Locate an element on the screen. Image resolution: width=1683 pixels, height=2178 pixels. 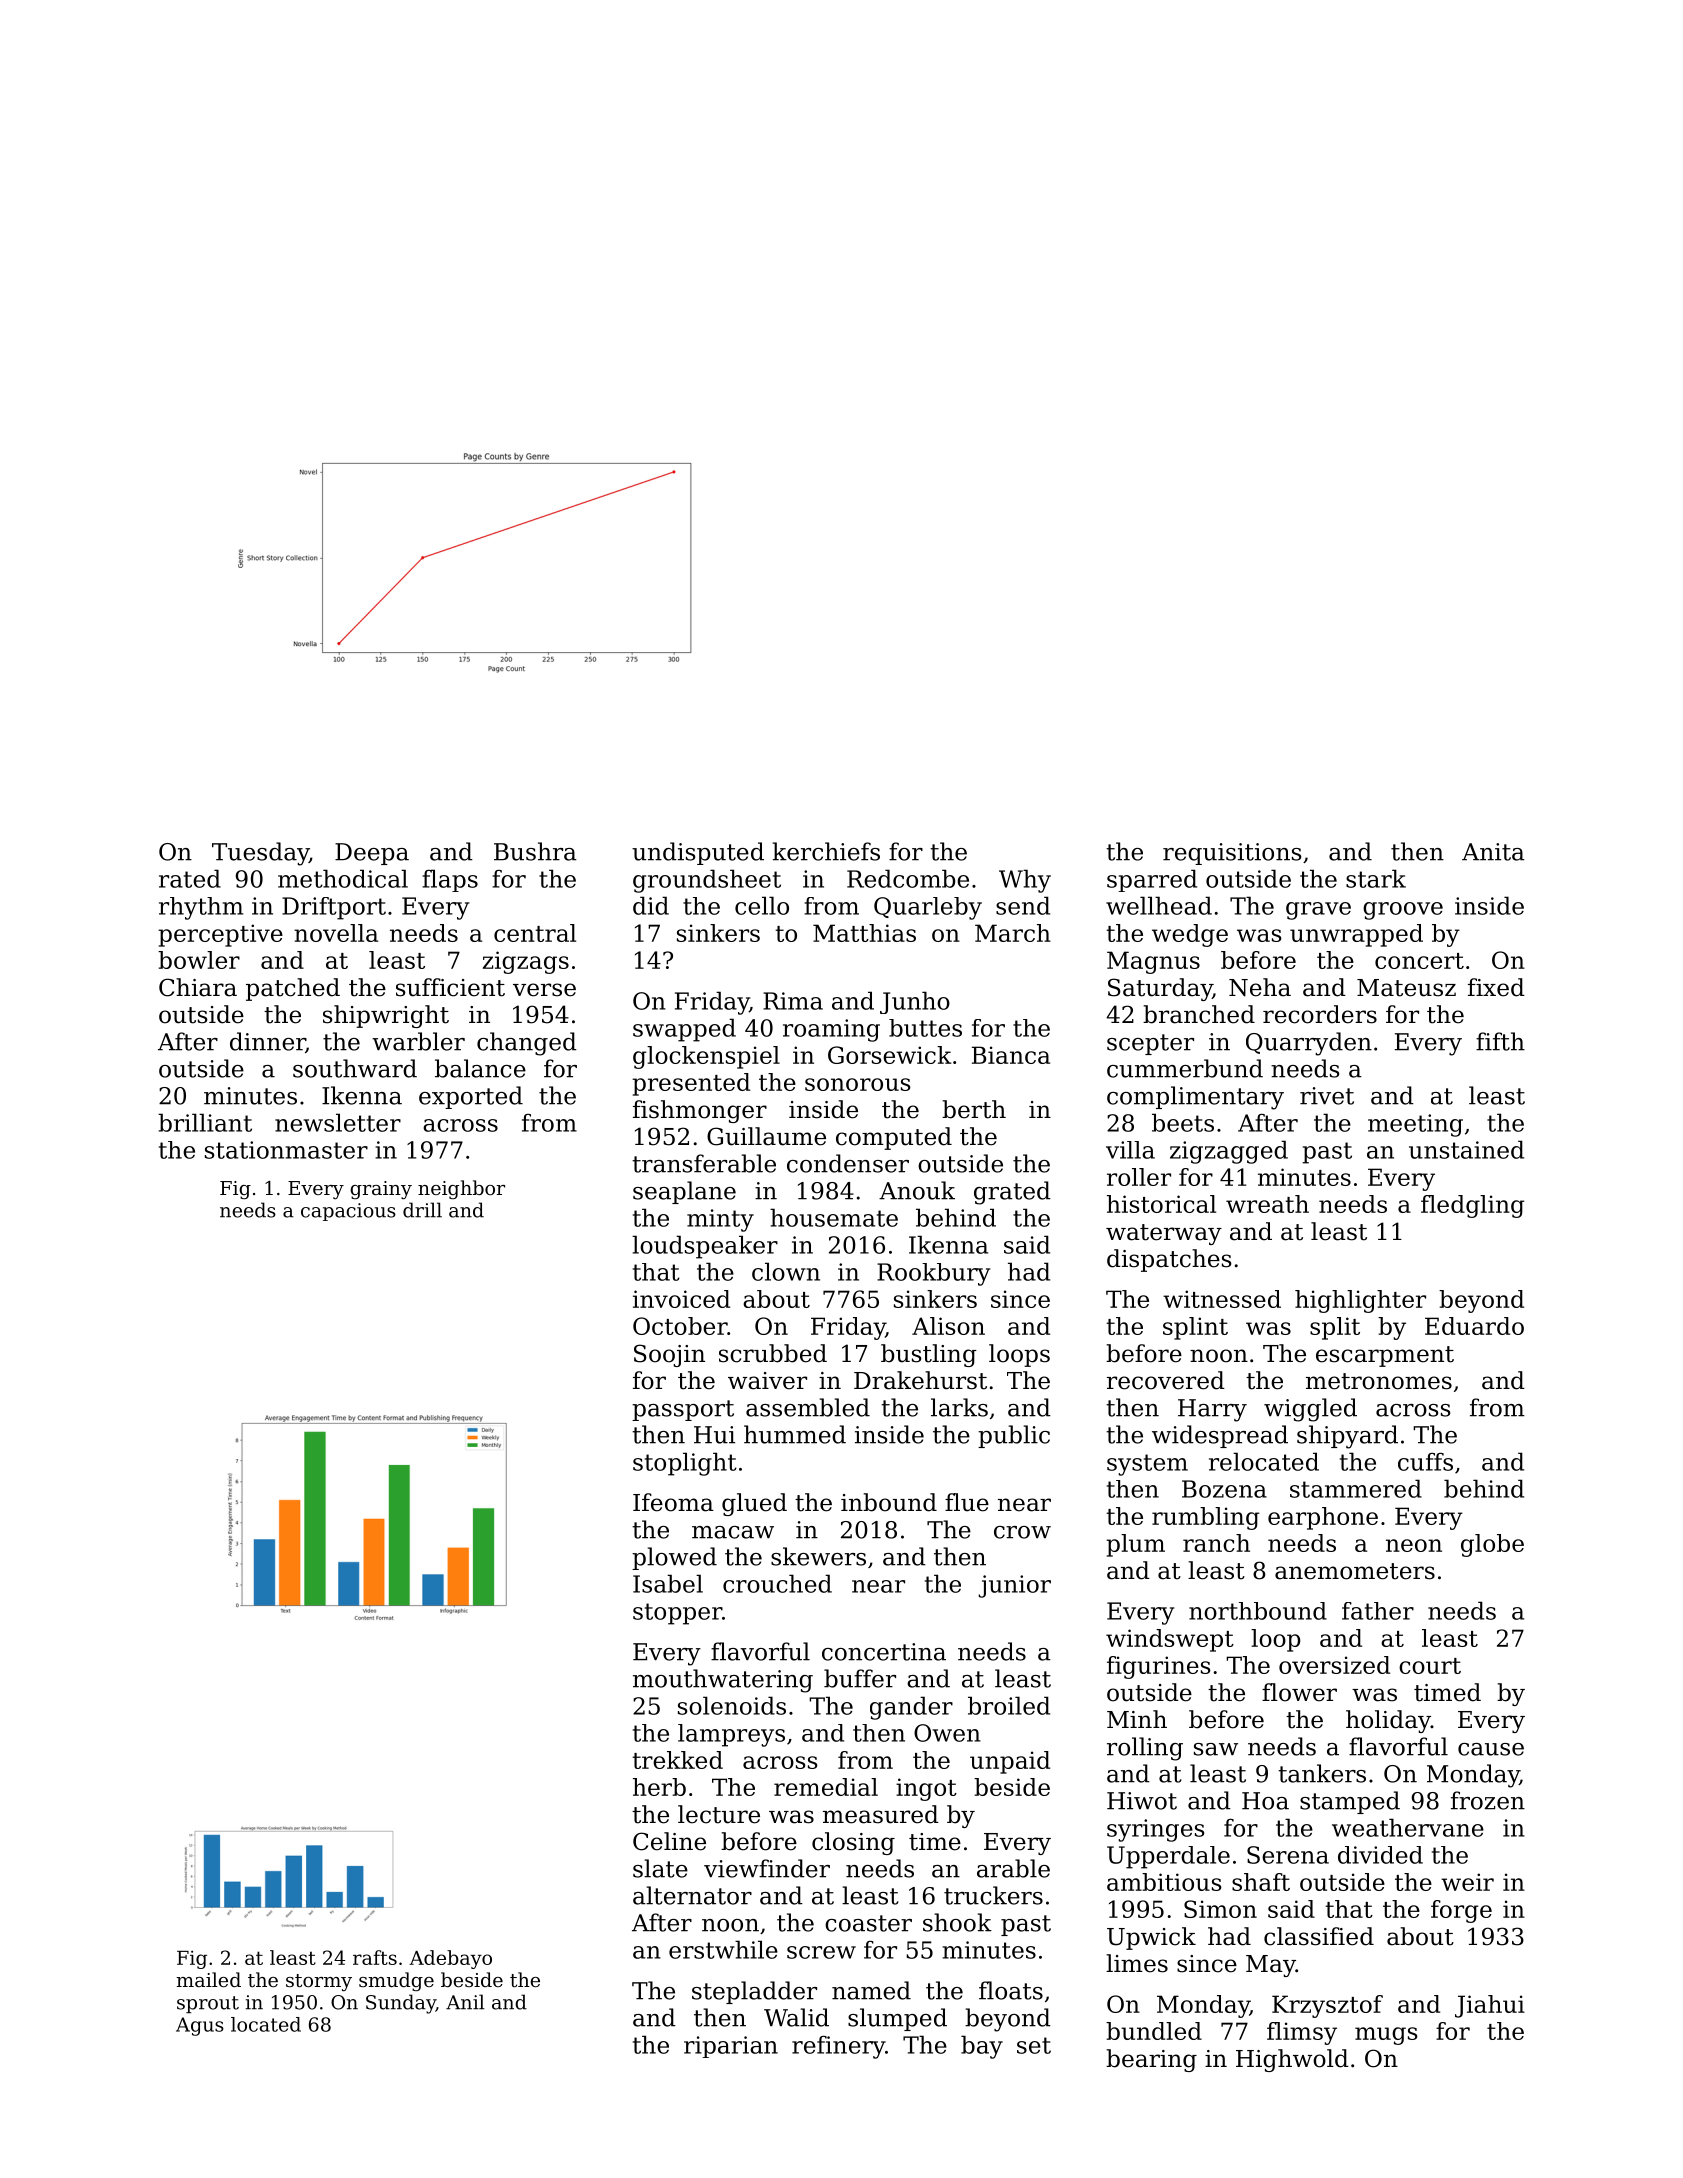
rafts is located at coordinates (375, 1957).
